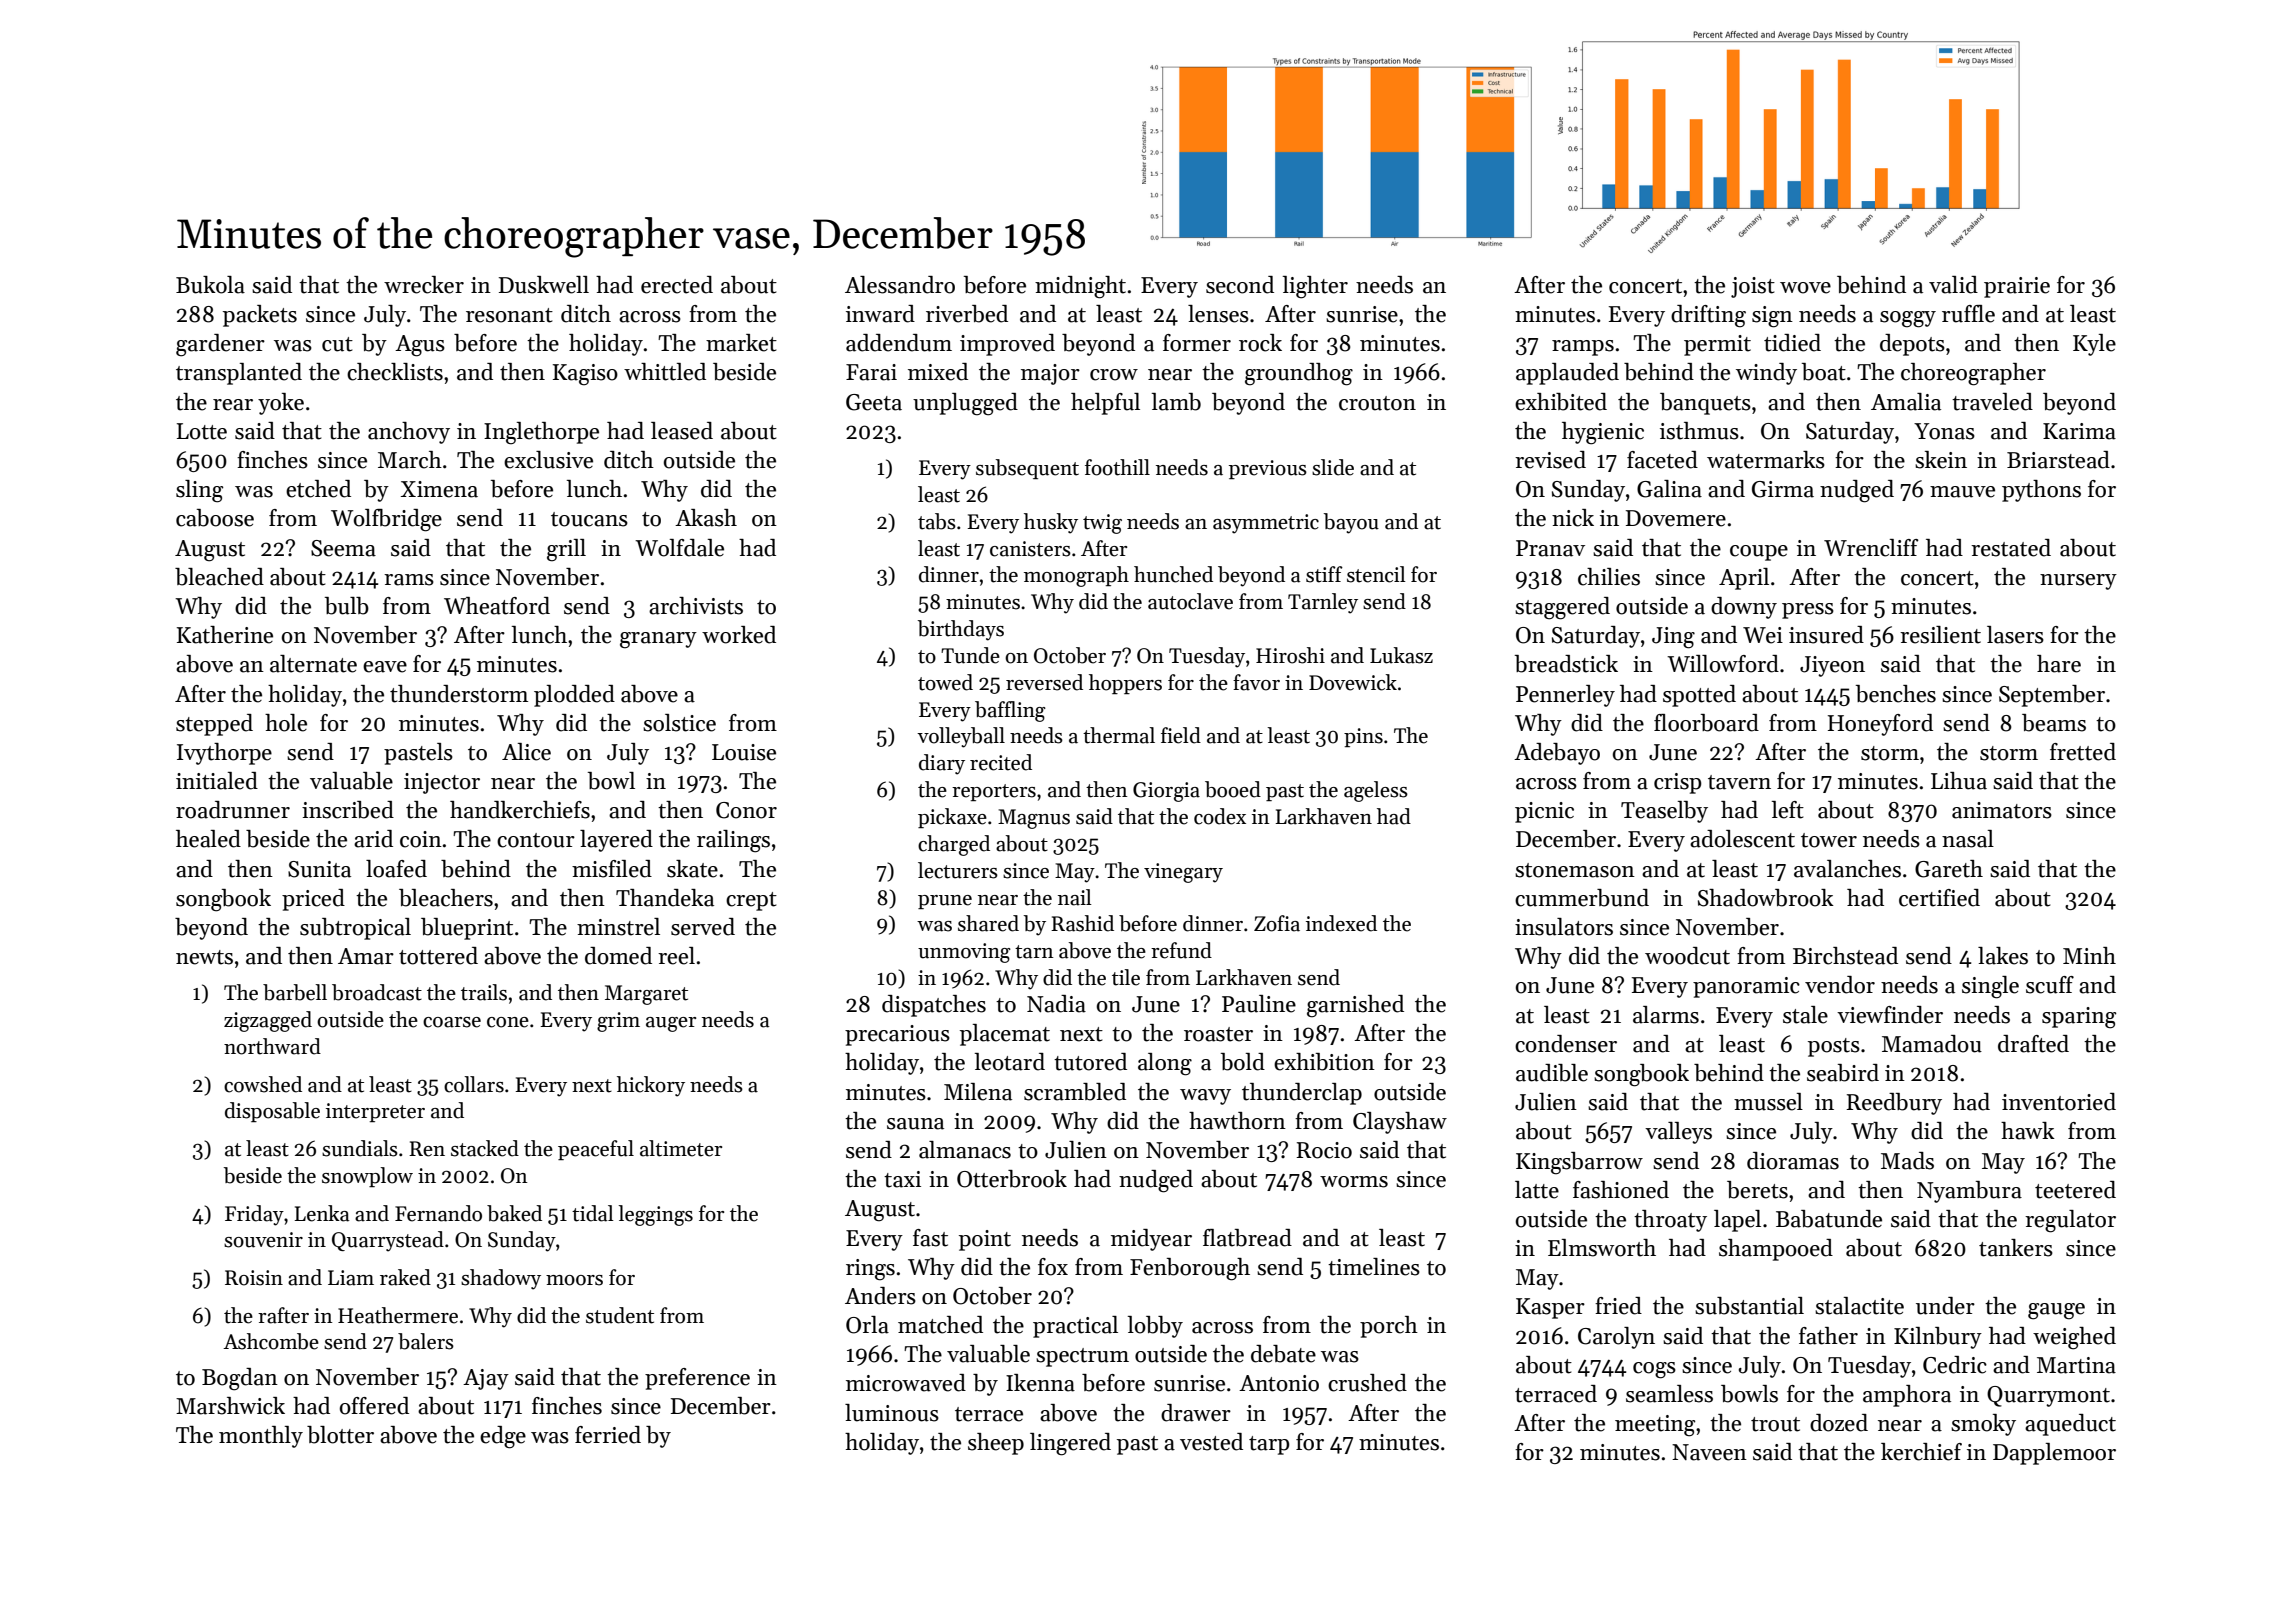 Image resolution: width=2292 pixels, height=1620 pixels. What do you see at coordinates (945, 682) in the screenshot?
I see `towed` at bounding box center [945, 682].
